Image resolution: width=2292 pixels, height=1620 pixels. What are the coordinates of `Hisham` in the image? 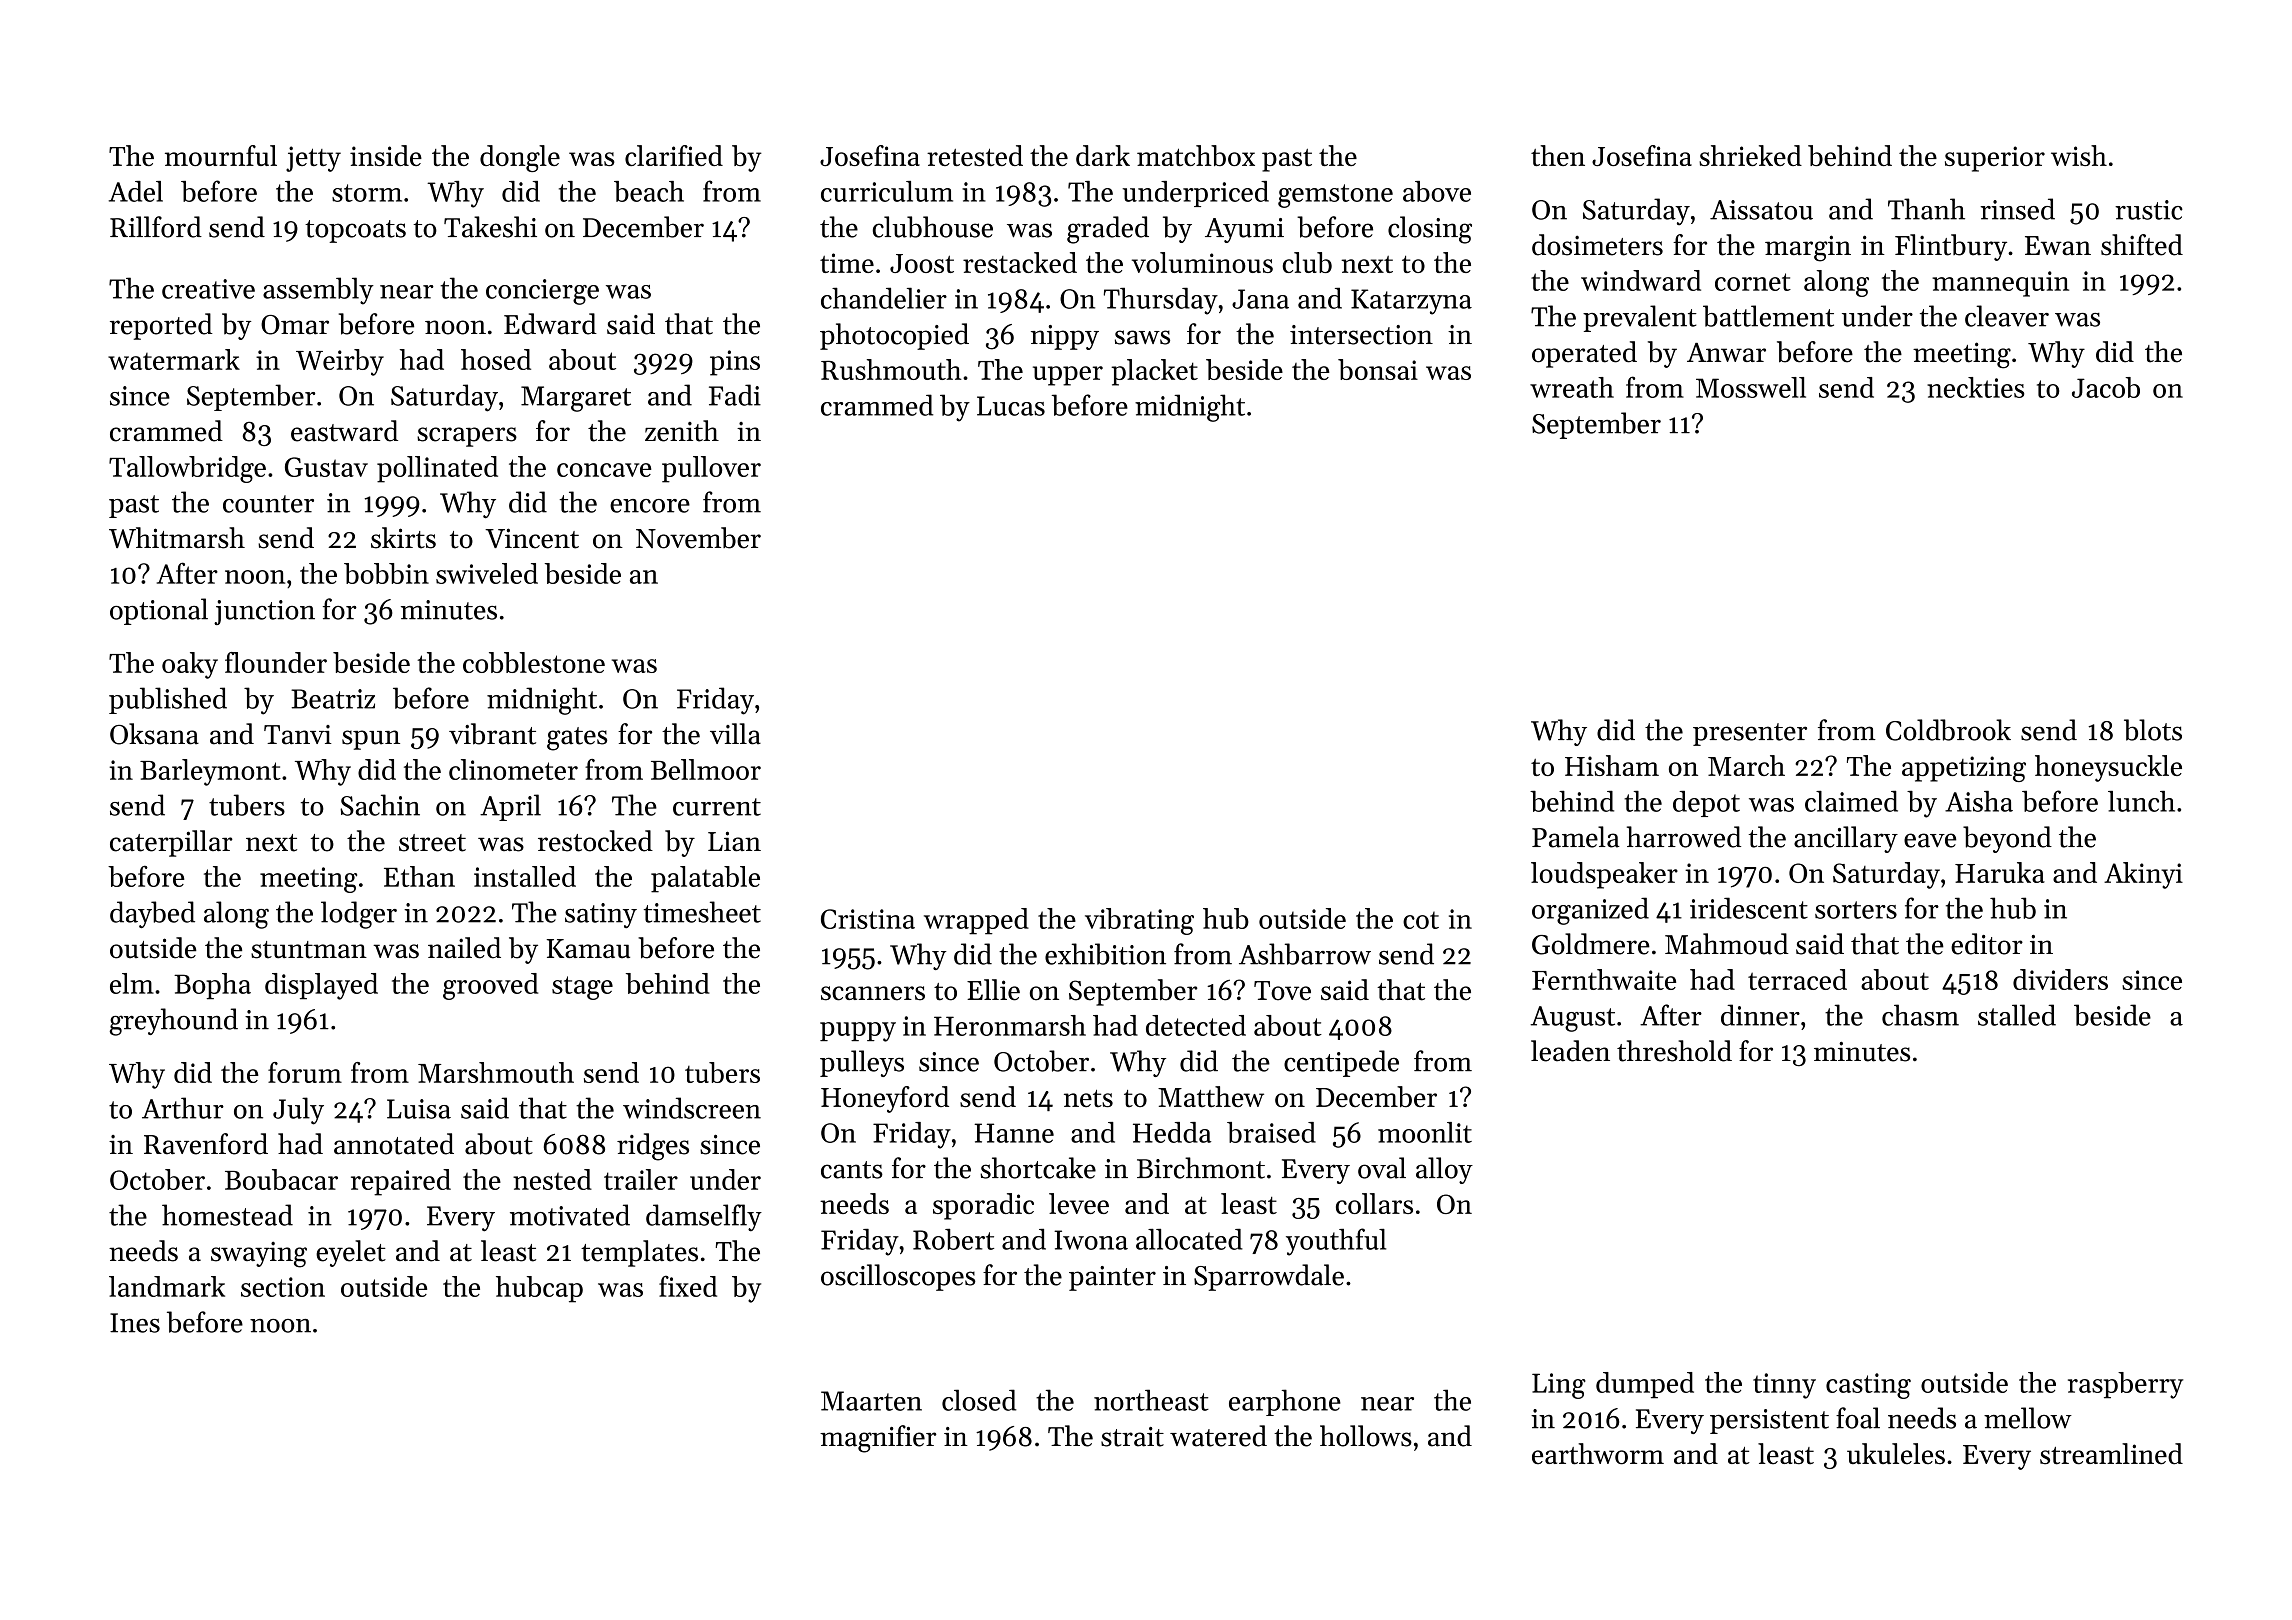 It's located at (1612, 765).
